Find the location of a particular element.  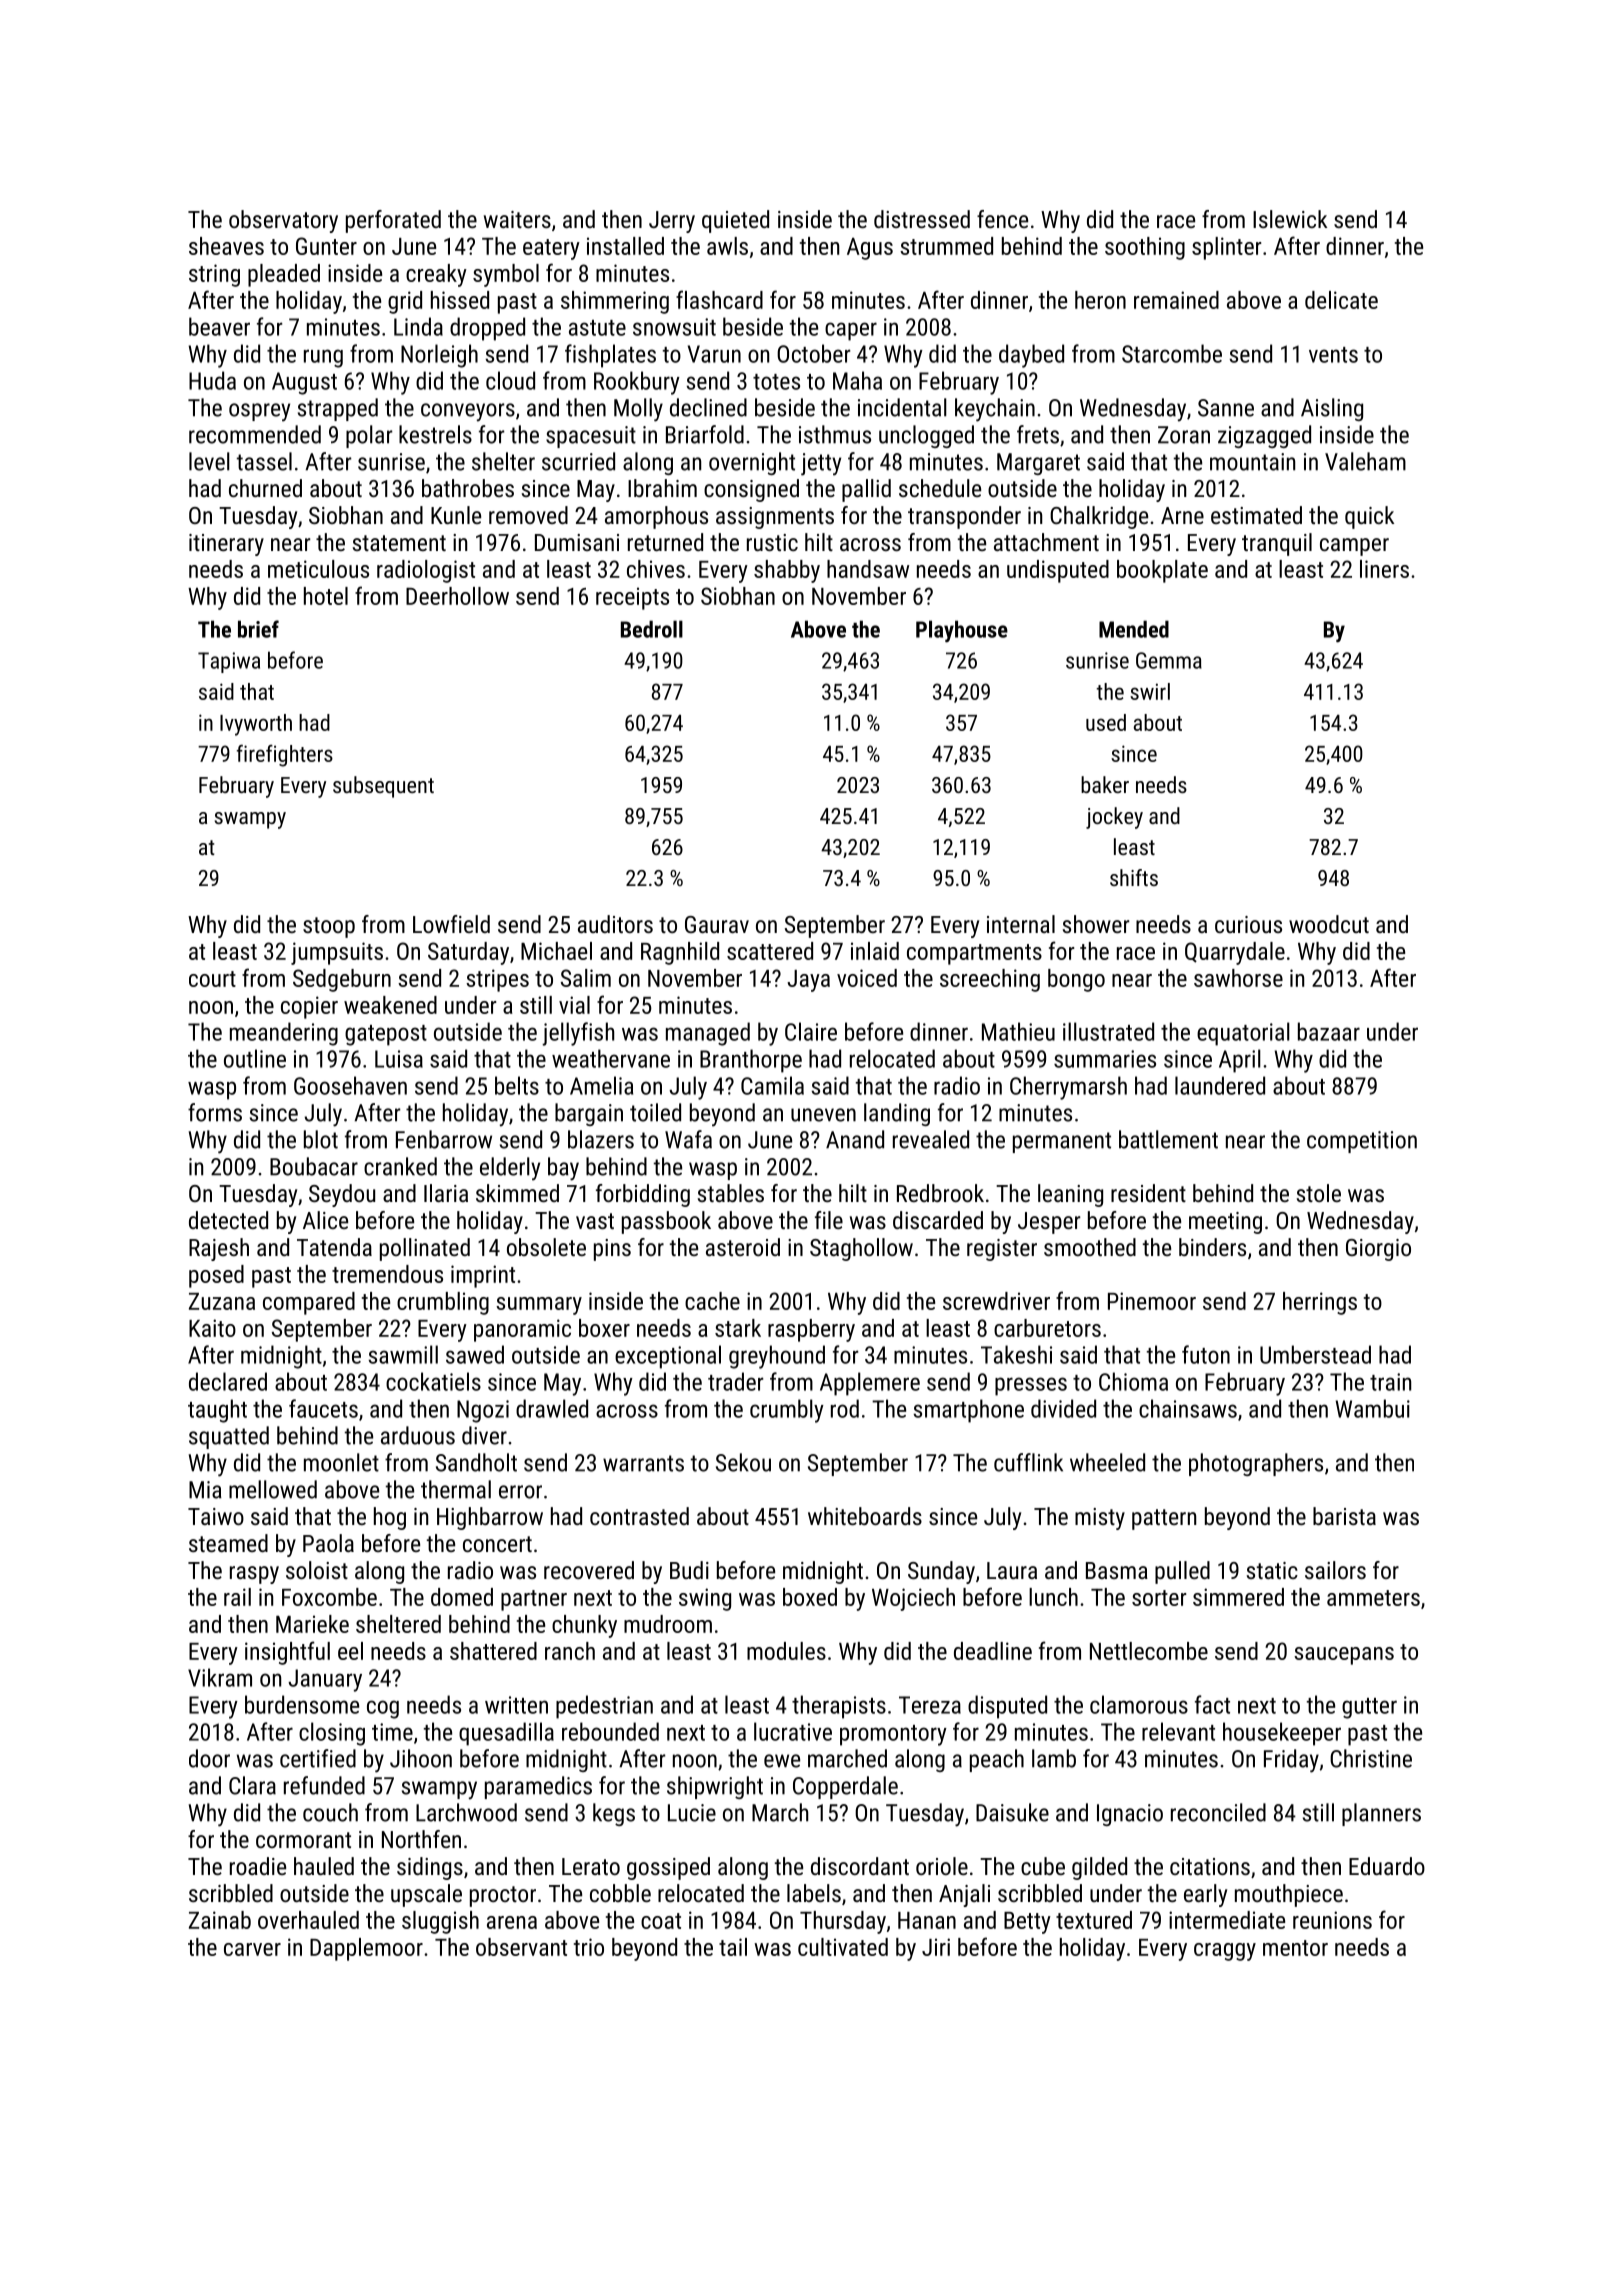

Camila is located at coordinates (772, 1085).
